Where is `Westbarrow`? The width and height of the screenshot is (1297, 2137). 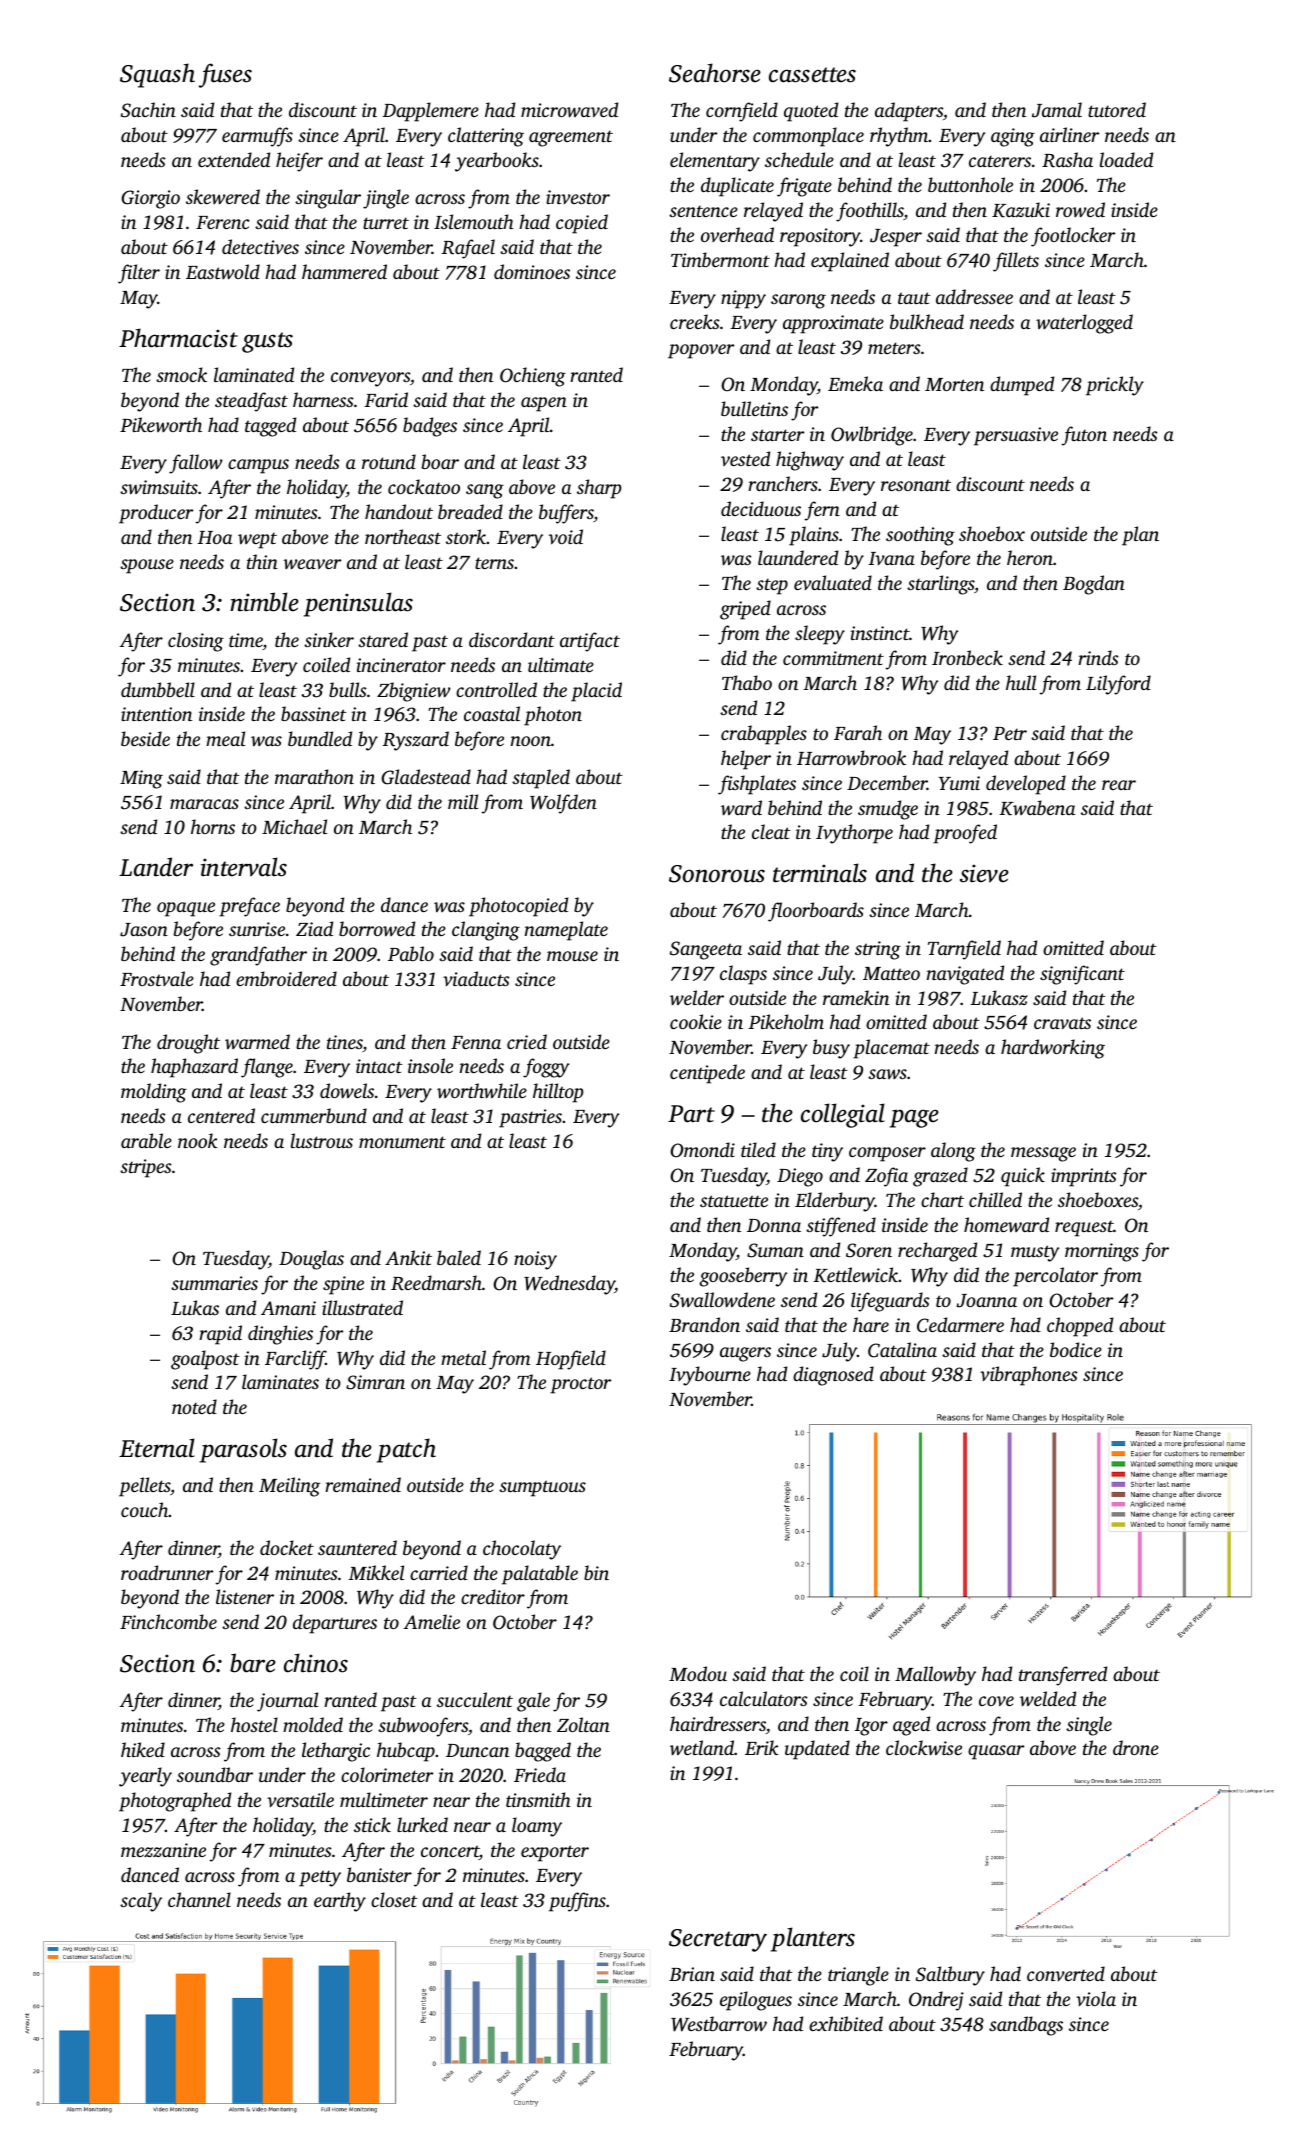 Westbarrow is located at coordinates (719, 2024).
